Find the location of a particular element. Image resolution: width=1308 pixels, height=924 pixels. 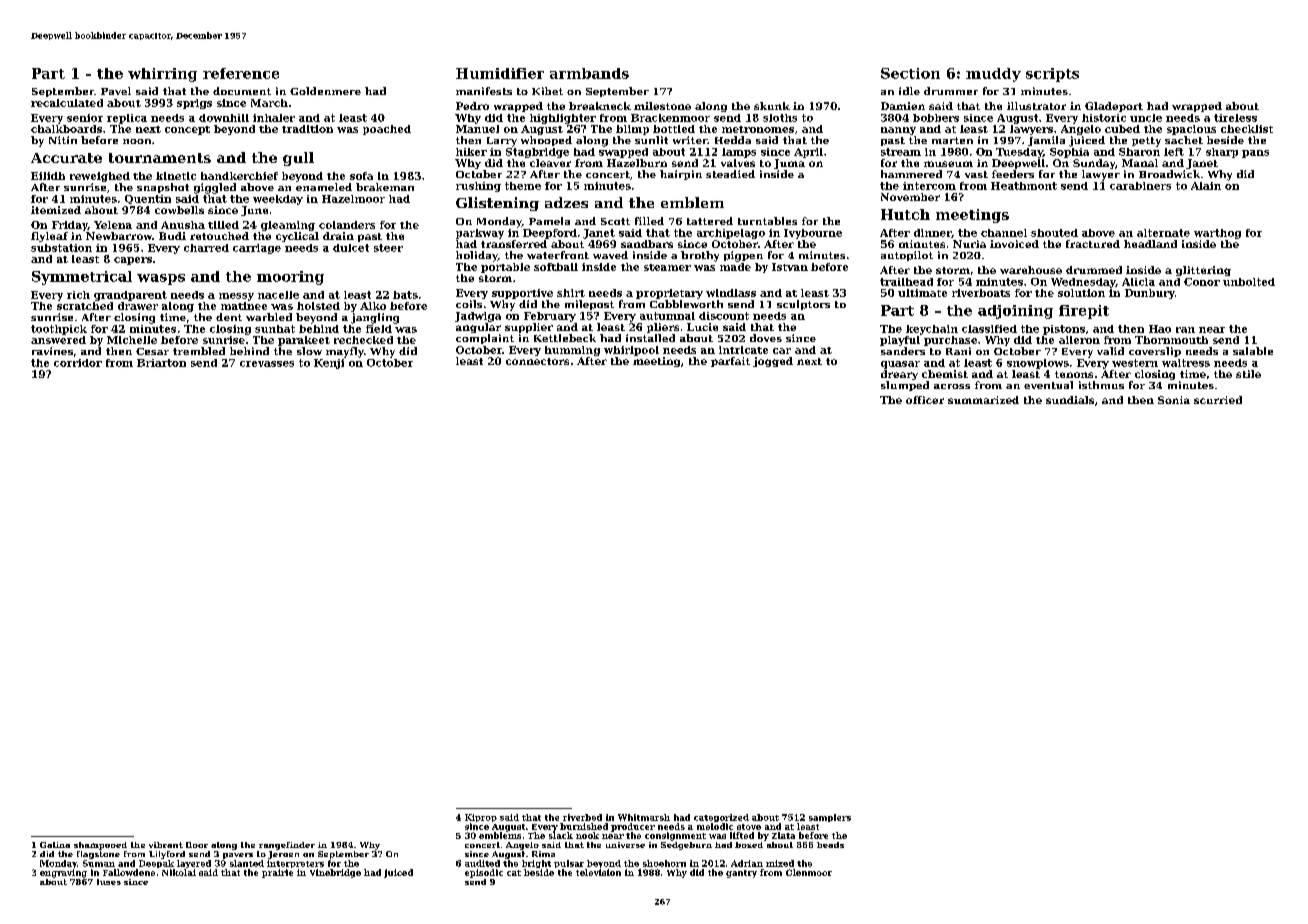

riverbed is located at coordinates (582, 817).
